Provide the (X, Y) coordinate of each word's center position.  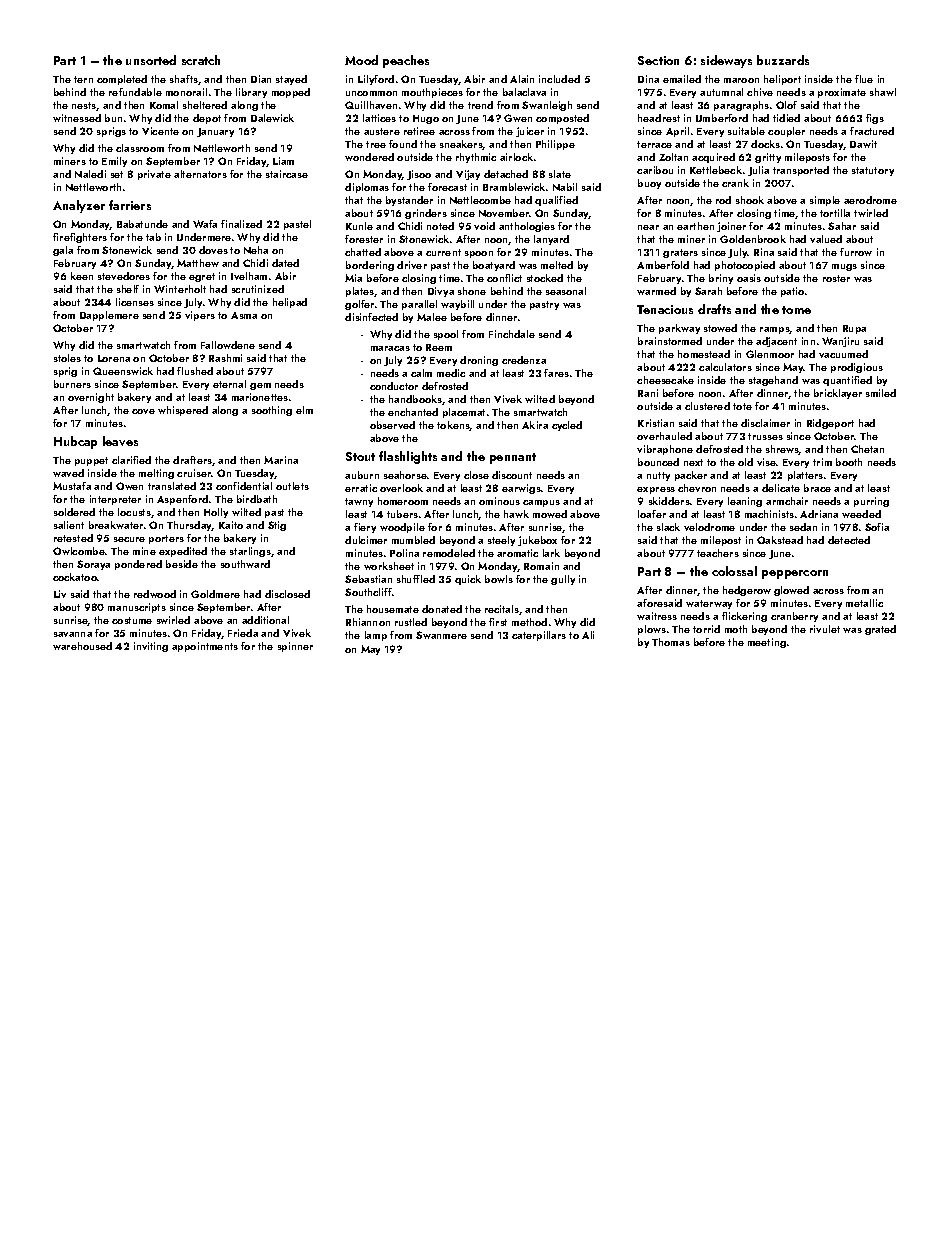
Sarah (708, 291)
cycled (567, 426)
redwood (155, 594)
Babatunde (142, 224)
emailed (682, 79)
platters (805, 476)
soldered (74, 512)
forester (364, 239)
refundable (135, 92)
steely (501, 541)
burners (72, 384)
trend (480, 105)
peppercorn (795, 574)
